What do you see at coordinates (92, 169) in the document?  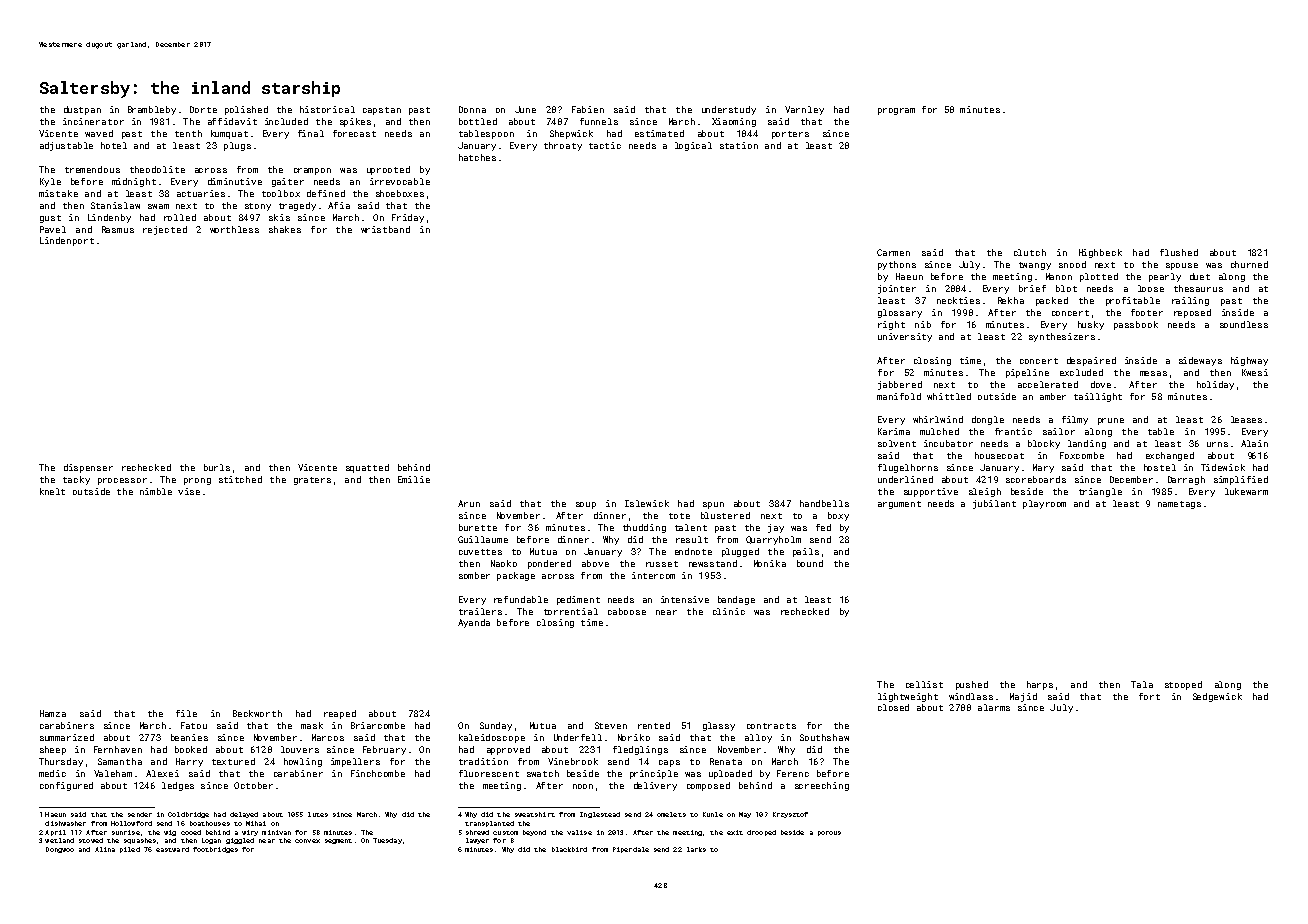 I see `tremendous` at bounding box center [92, 169].
